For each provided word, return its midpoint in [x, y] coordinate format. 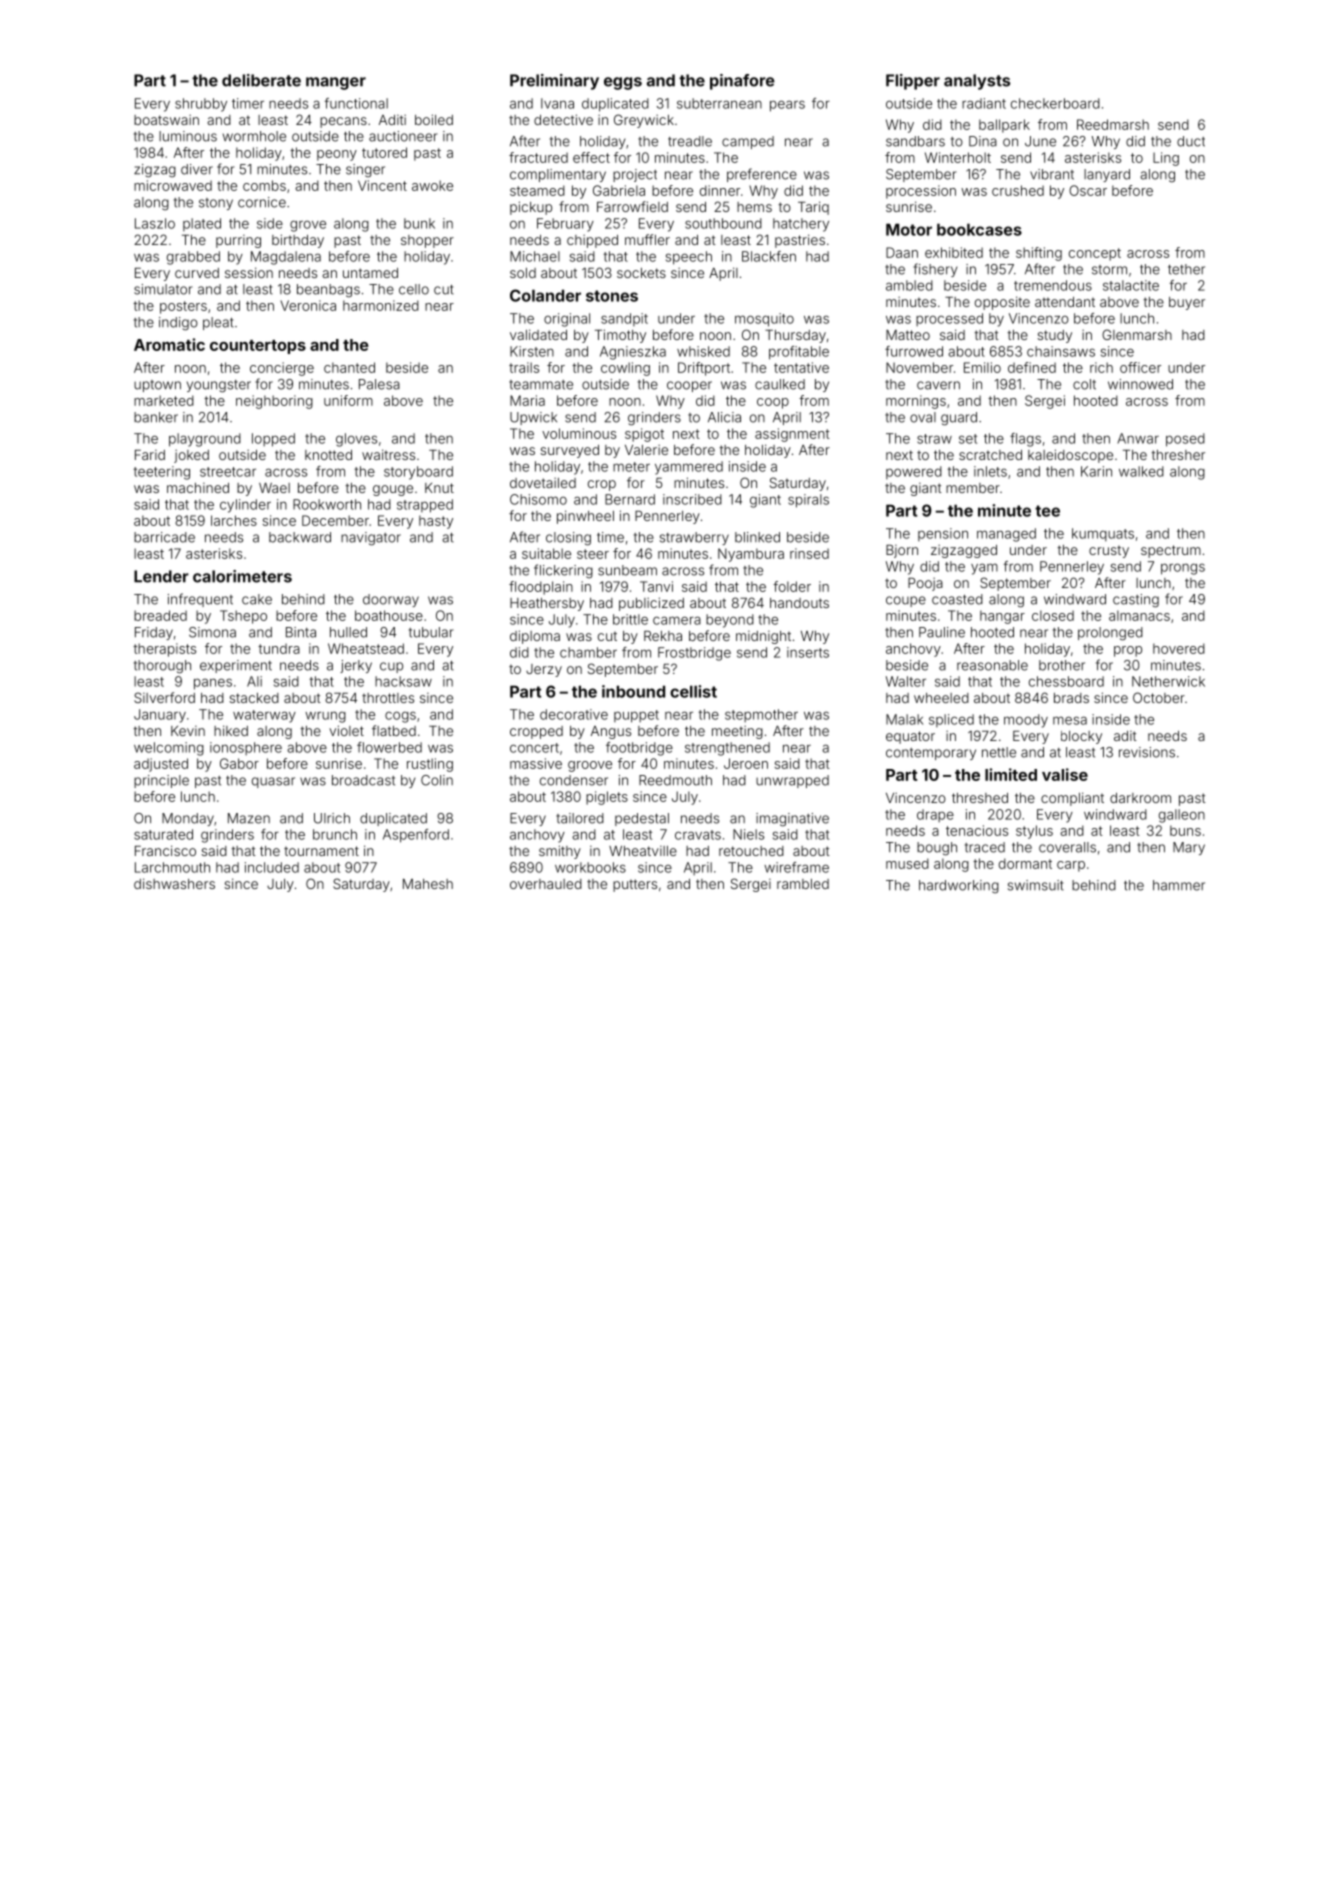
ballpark [1004, 126]
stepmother [761, 715]
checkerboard [1055, 103]
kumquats [1103, 534]
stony [216, 204]
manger [336, 83]
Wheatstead [366, 648]
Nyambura [751, 555]
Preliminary [554, 82]
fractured [538, 157]
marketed [164, 400]
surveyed [569, 451]
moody [1026, 721]
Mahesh [428, 884]
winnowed [1140, 384]
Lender [161, 576]
